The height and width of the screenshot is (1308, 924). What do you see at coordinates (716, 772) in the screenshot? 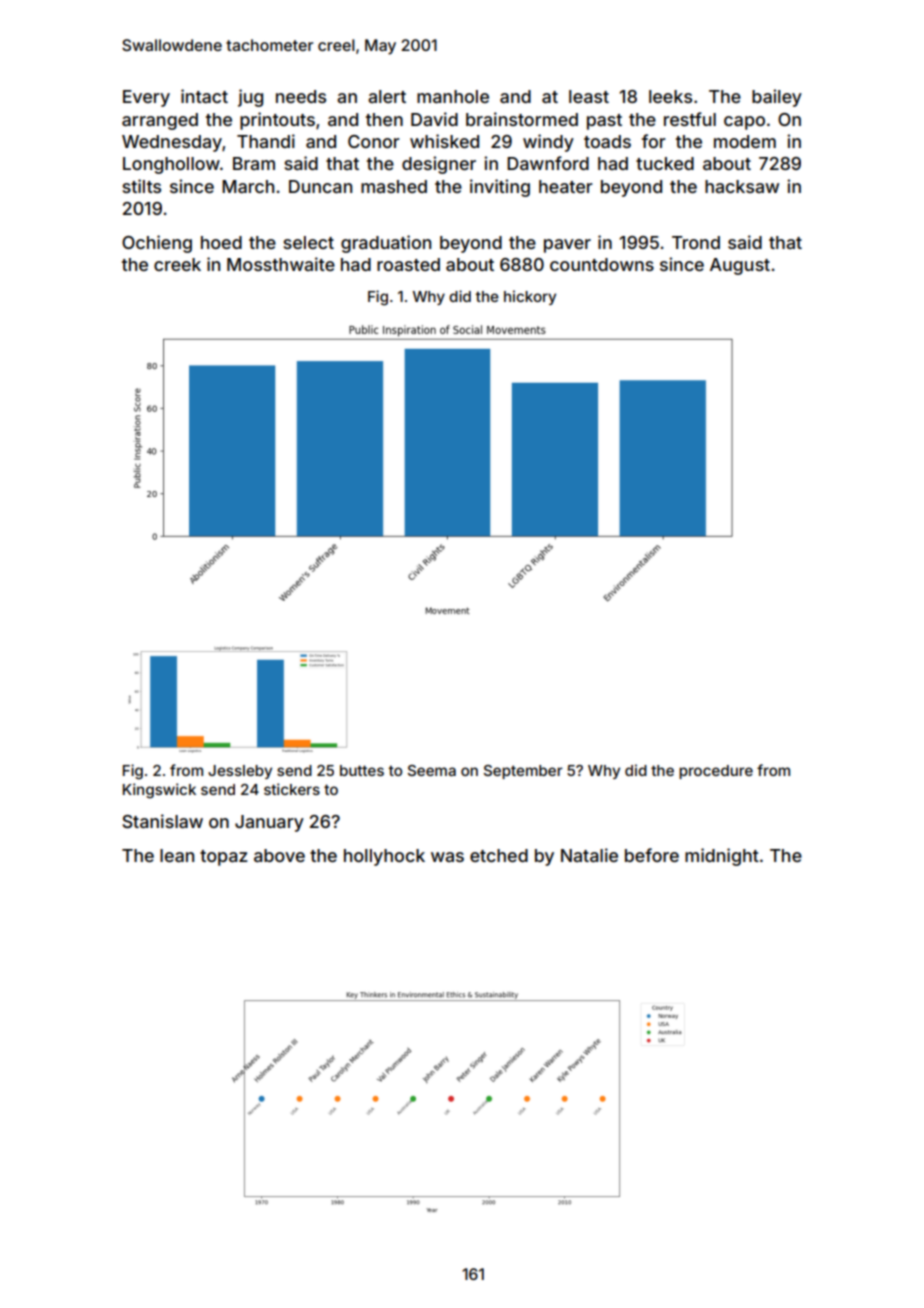
I see `procedure` at bounding box center [716, 772].
